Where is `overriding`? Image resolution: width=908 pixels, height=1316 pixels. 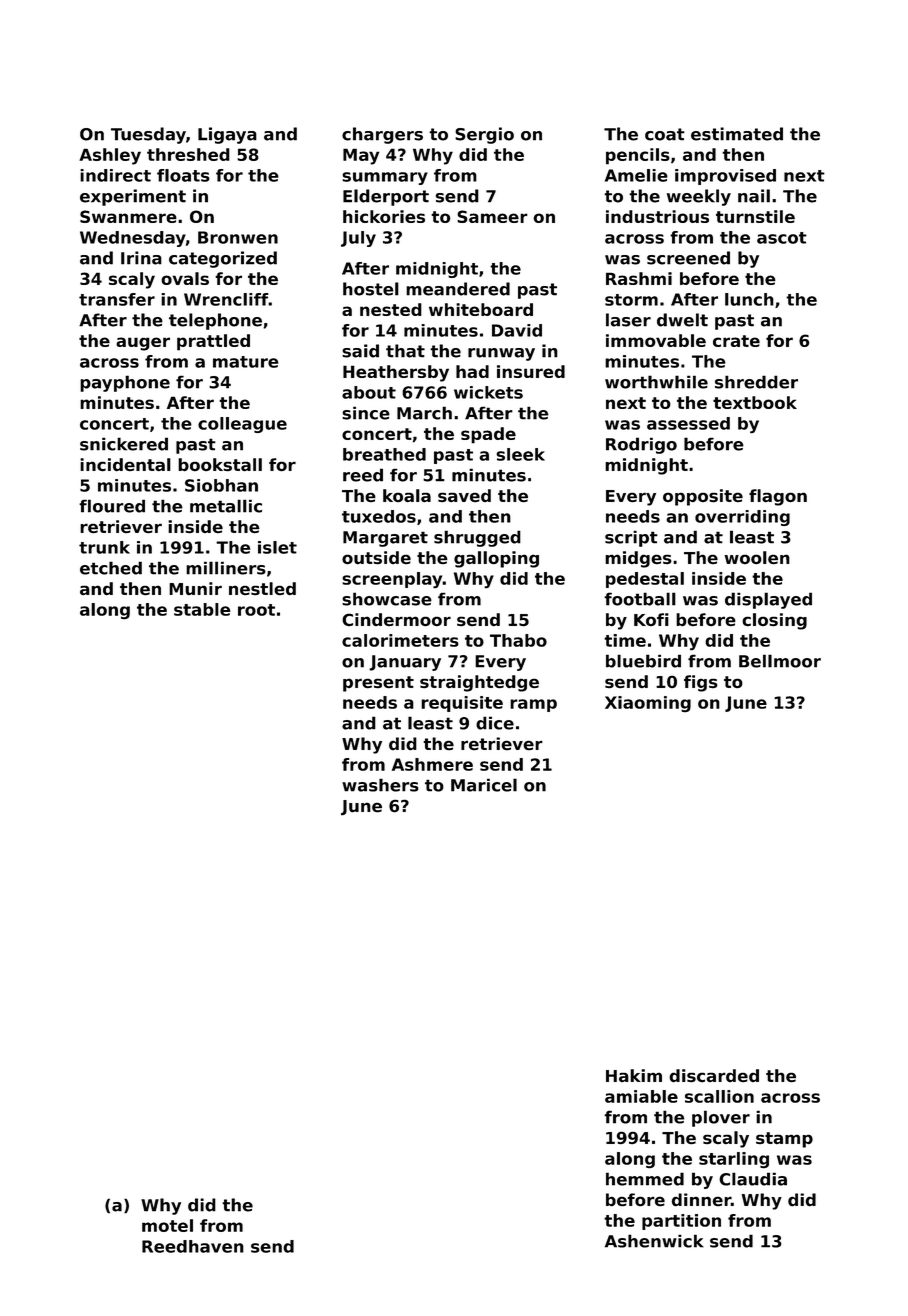
overriding is located at coordinates (742, 518).
